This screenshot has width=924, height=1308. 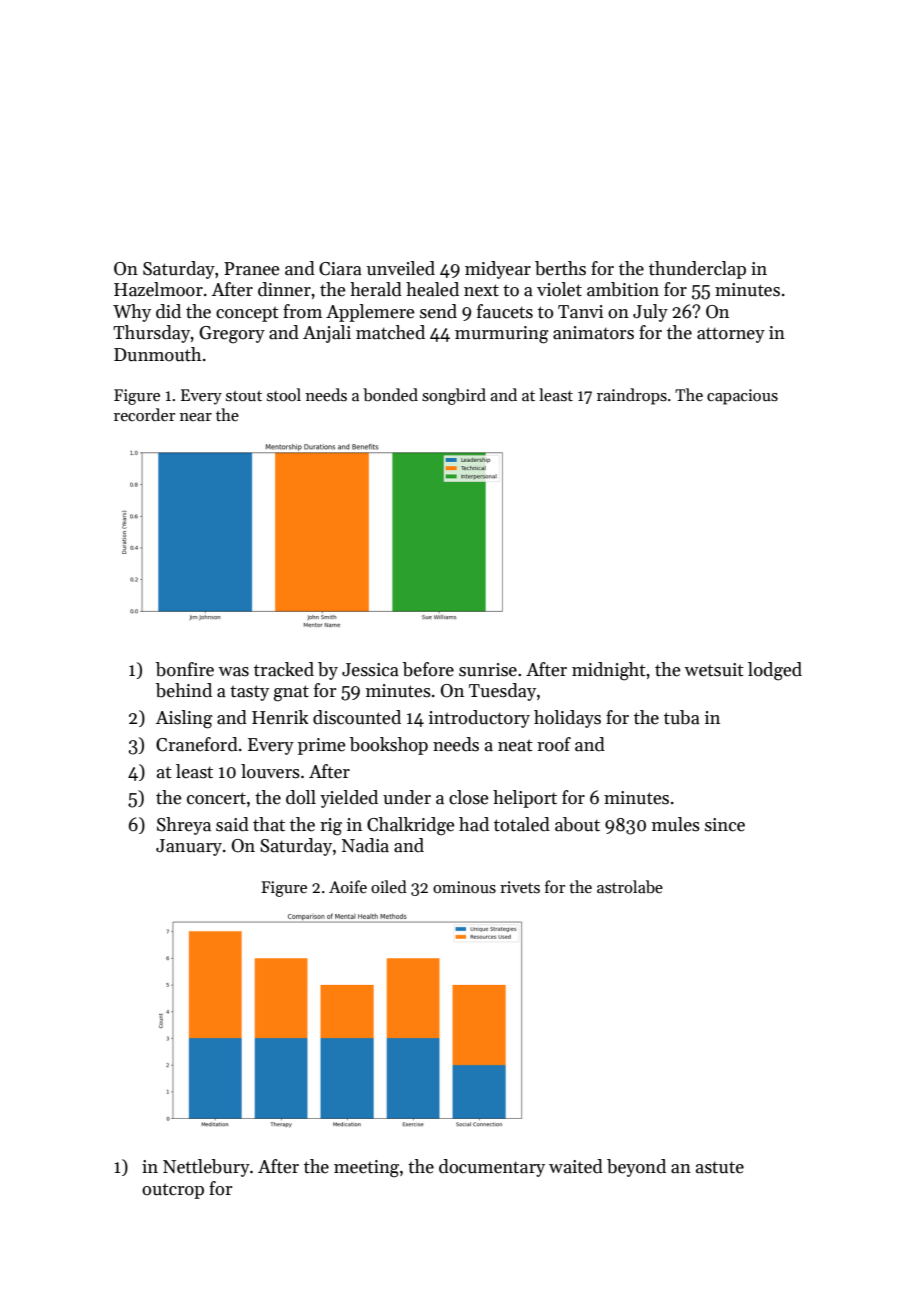 I want to click on documentary, so click(x=492, y=1168).
